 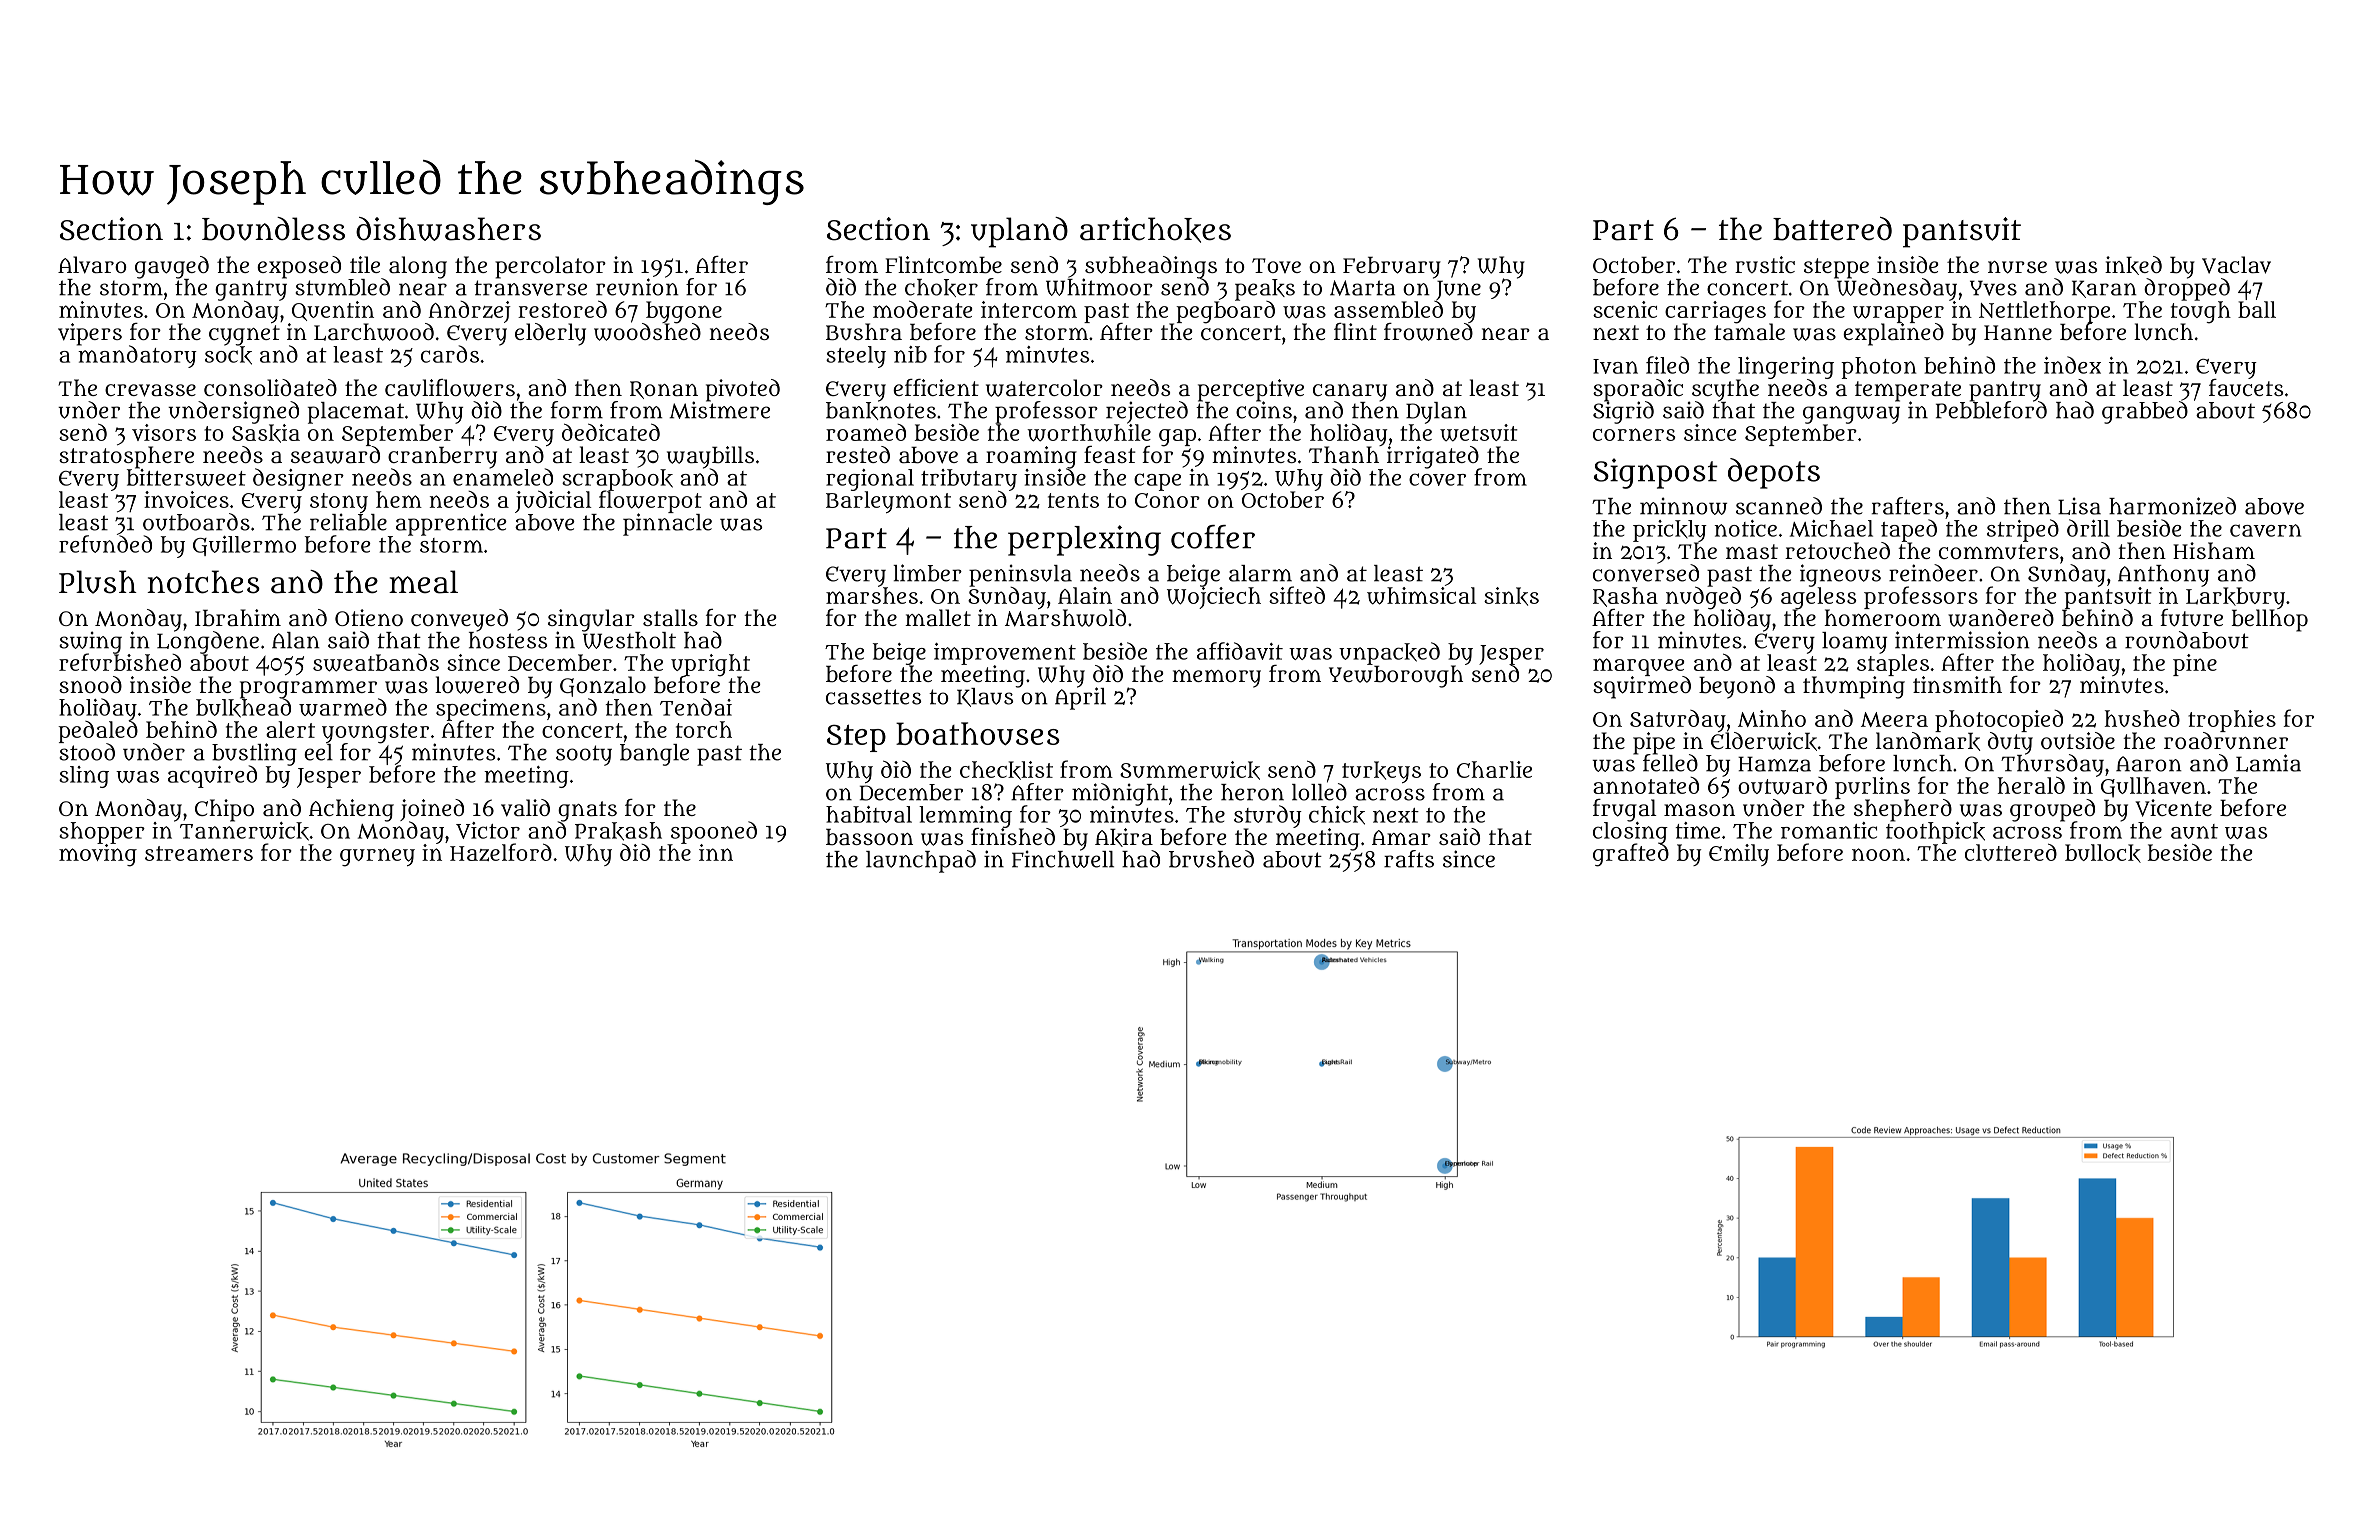 I want to click on battered, so click(x=1832, y=229).
